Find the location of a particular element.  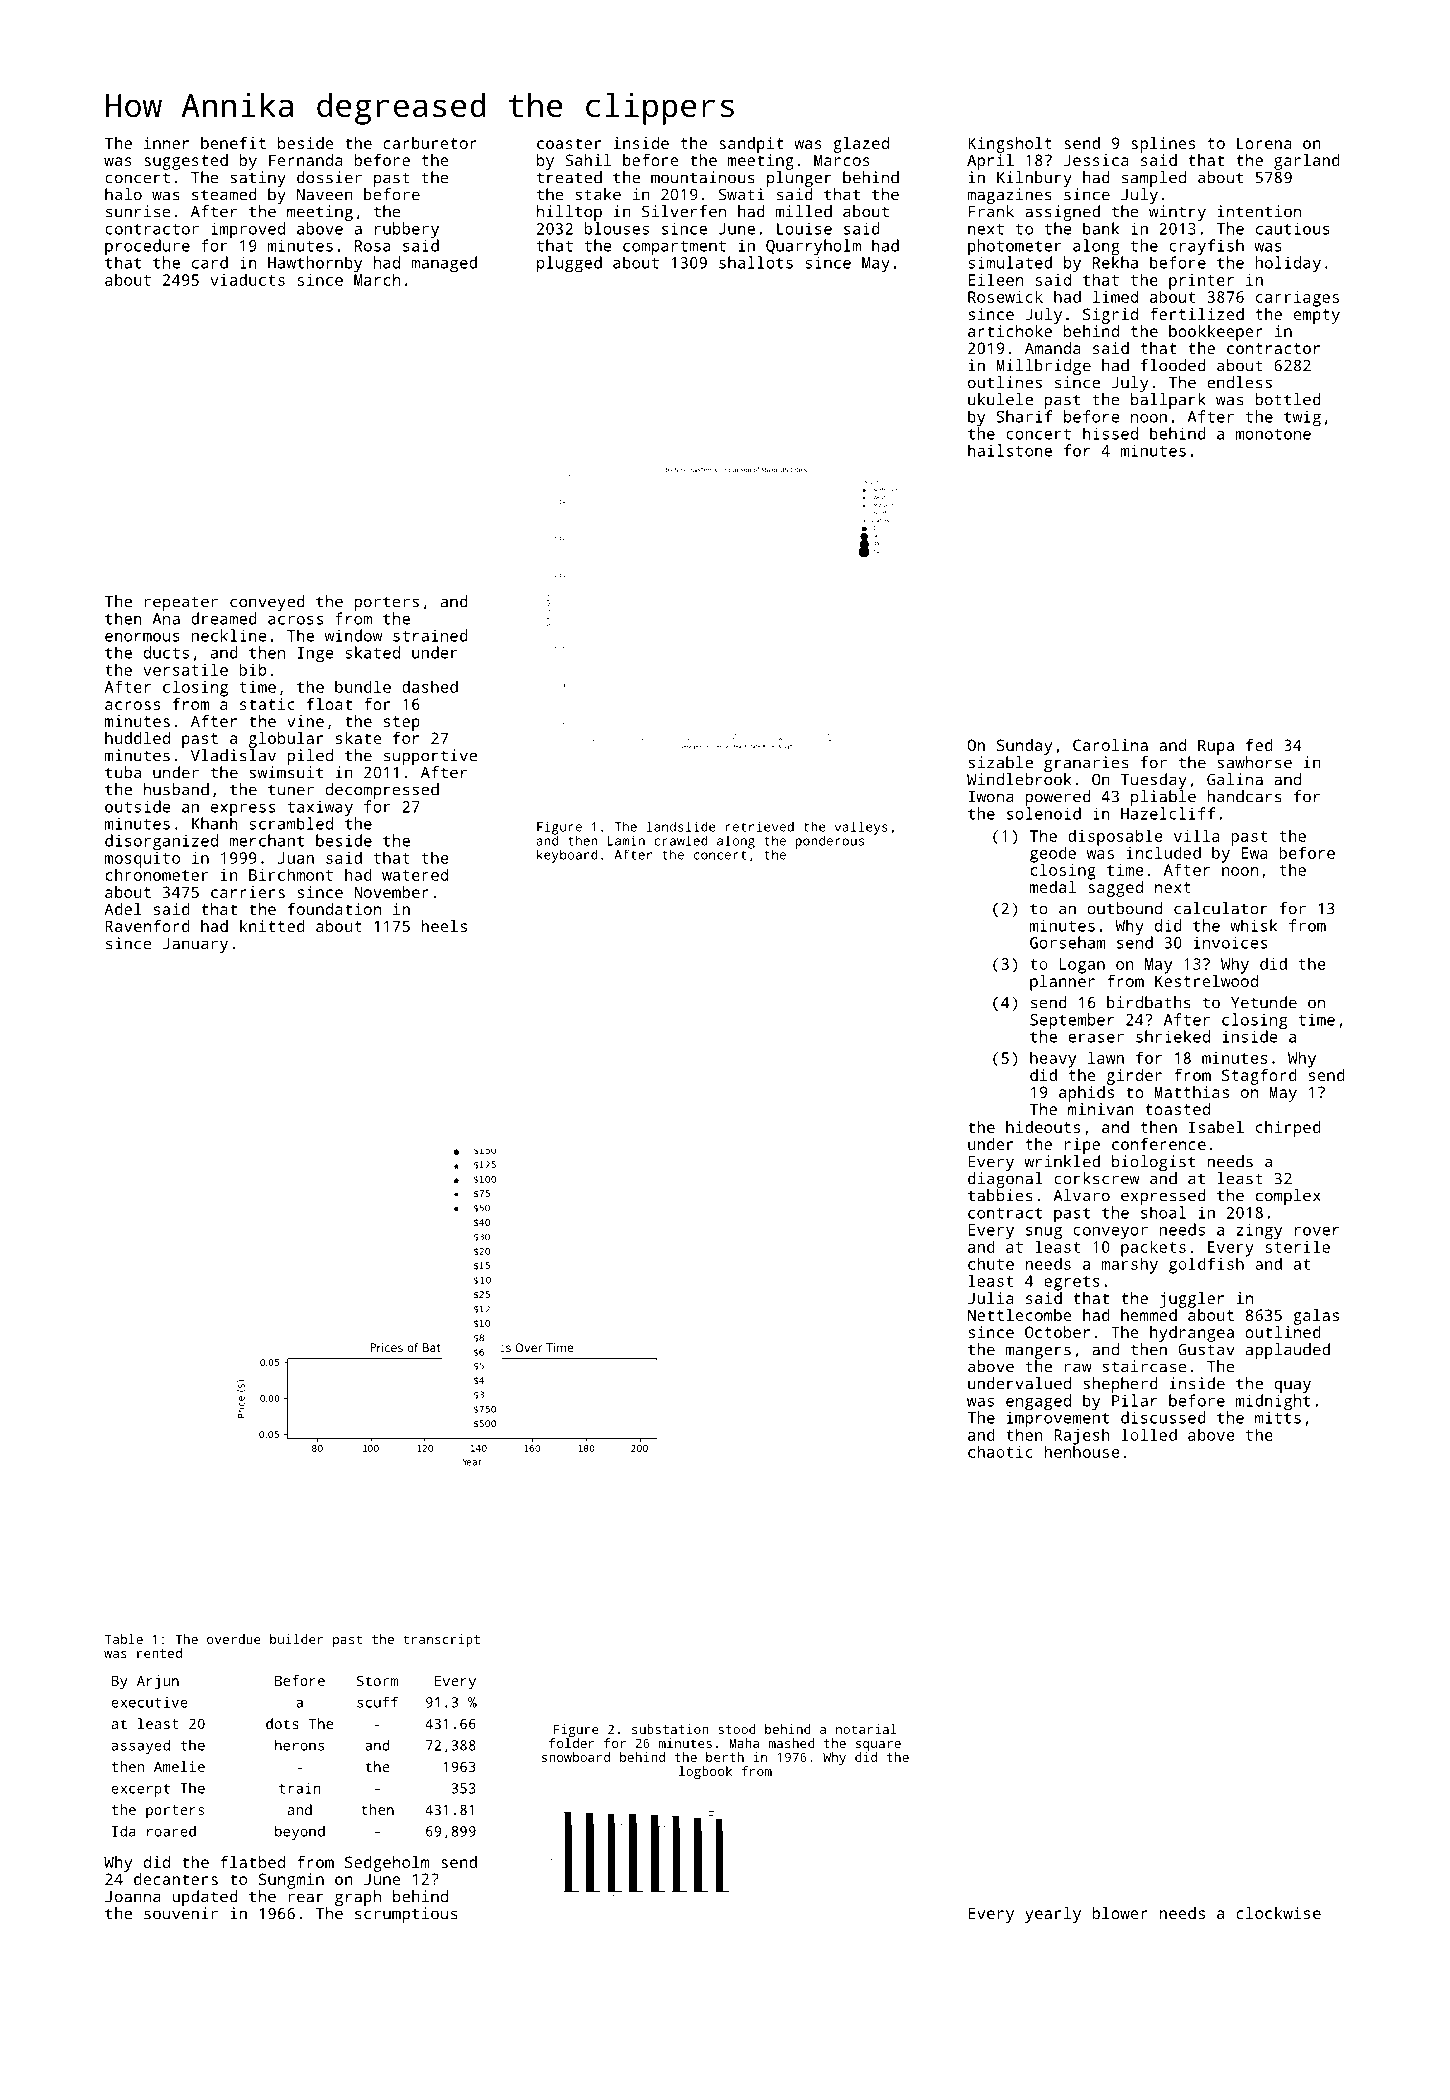

sunrise is located at coordinates (138, 211).
